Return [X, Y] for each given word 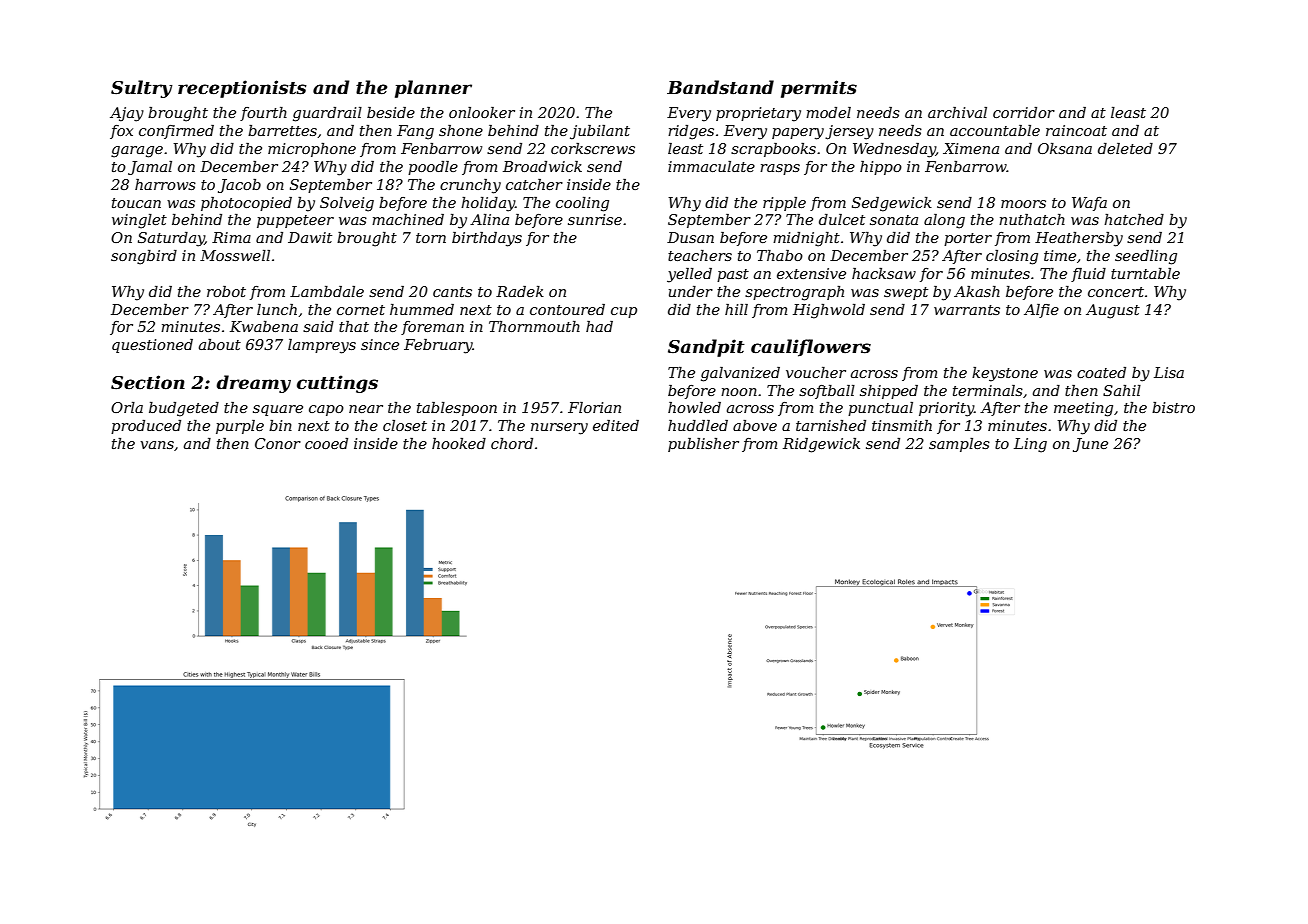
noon [739, 392]
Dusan [690, 237]
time [1060, 255]
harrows [165, 184]
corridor [1024, 112]
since [380, 344]
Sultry [142, 89]
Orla [127, 407]
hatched [1134, 219]
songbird [144, 257]
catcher [534, 184]
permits [819, 89]
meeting [1083, 409]
